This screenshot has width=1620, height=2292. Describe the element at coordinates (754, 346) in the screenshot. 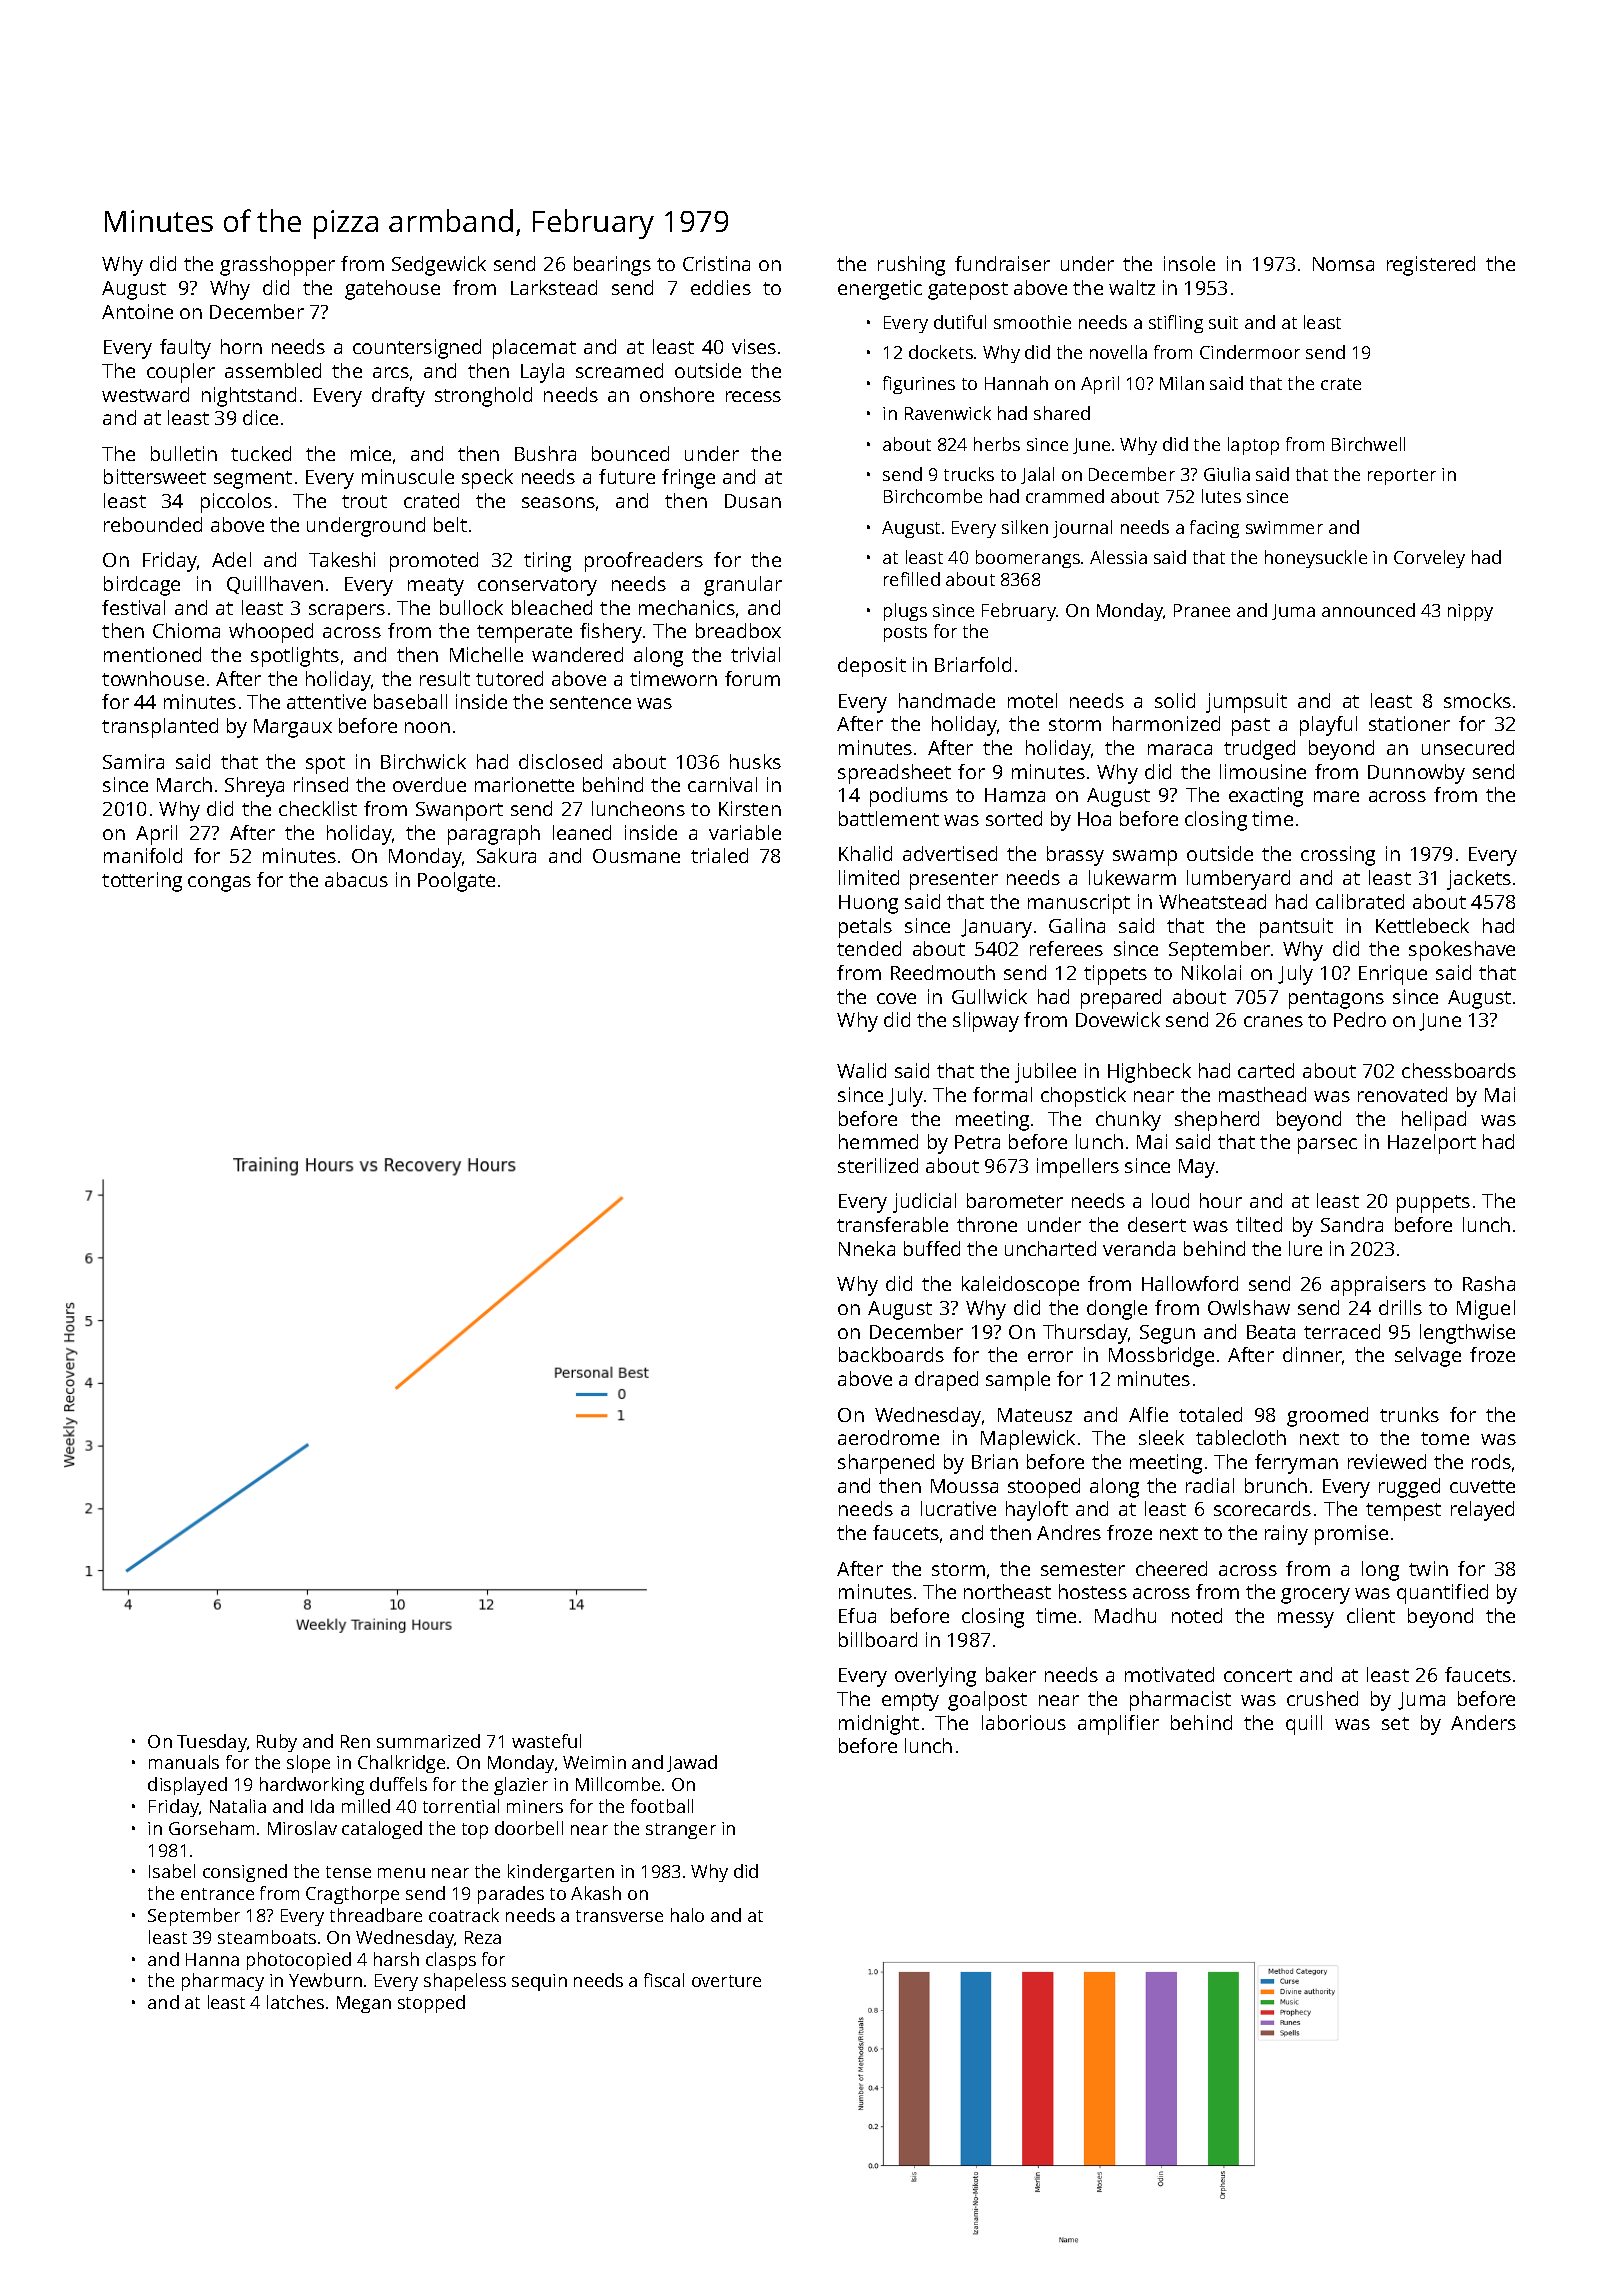

I see `vises` at that location.
